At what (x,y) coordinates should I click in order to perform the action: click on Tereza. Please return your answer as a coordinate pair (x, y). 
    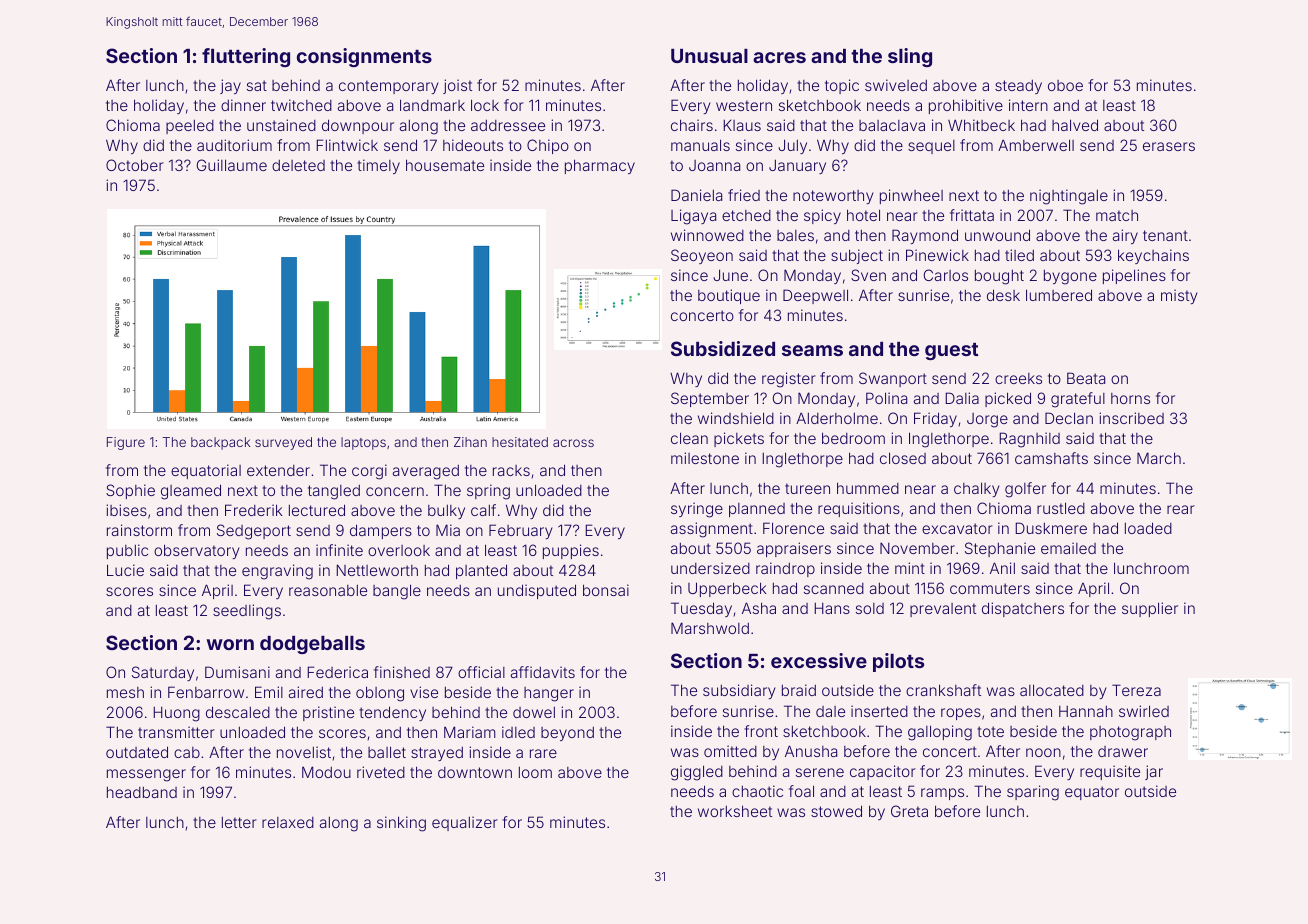
    Looking at the image, I should click on (1136, 690).
